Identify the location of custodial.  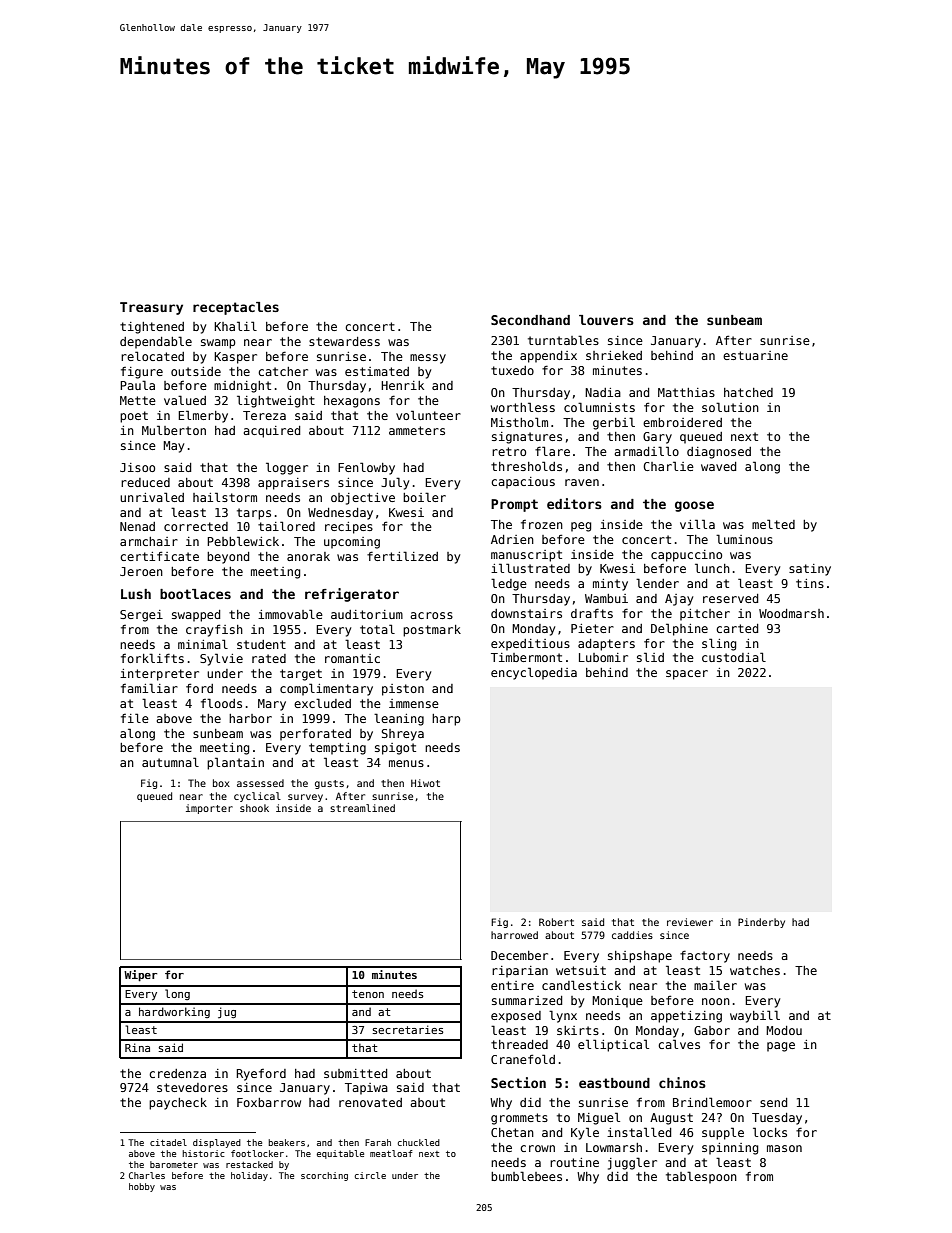
(734, 657).
